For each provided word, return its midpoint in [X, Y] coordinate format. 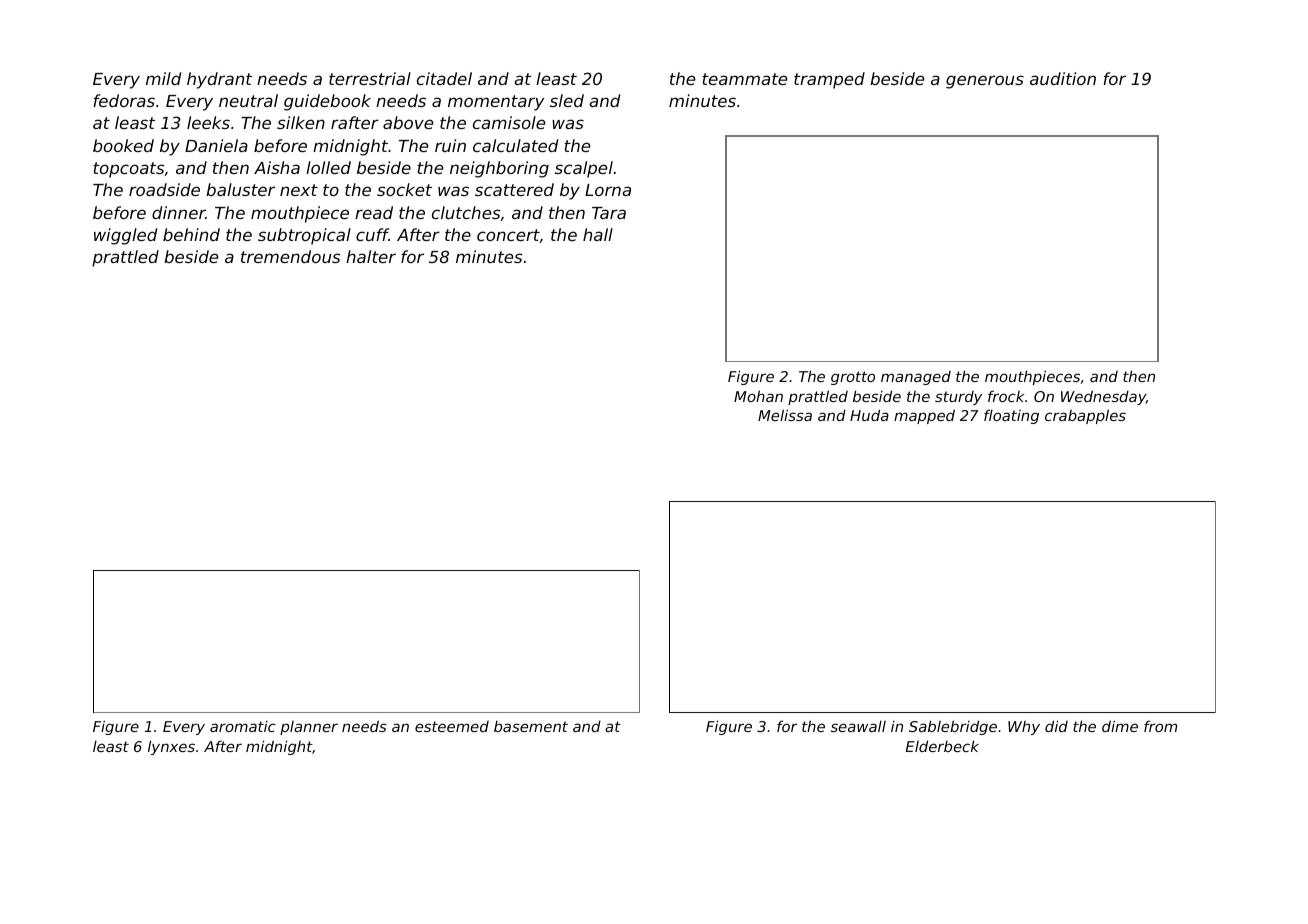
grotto [853, 378]
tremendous [290, 256]
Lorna [608, 190]
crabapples [1085, 416]
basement [531, 726]
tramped [829, 80]
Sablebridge [953, 727]
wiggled [125, 236]
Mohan [758, 396]
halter [371, 256]
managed [916, 378]
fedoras [124, 100]
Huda [869, 415]
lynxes [171, 747]
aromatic [243, 726]
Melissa [785, 415]
